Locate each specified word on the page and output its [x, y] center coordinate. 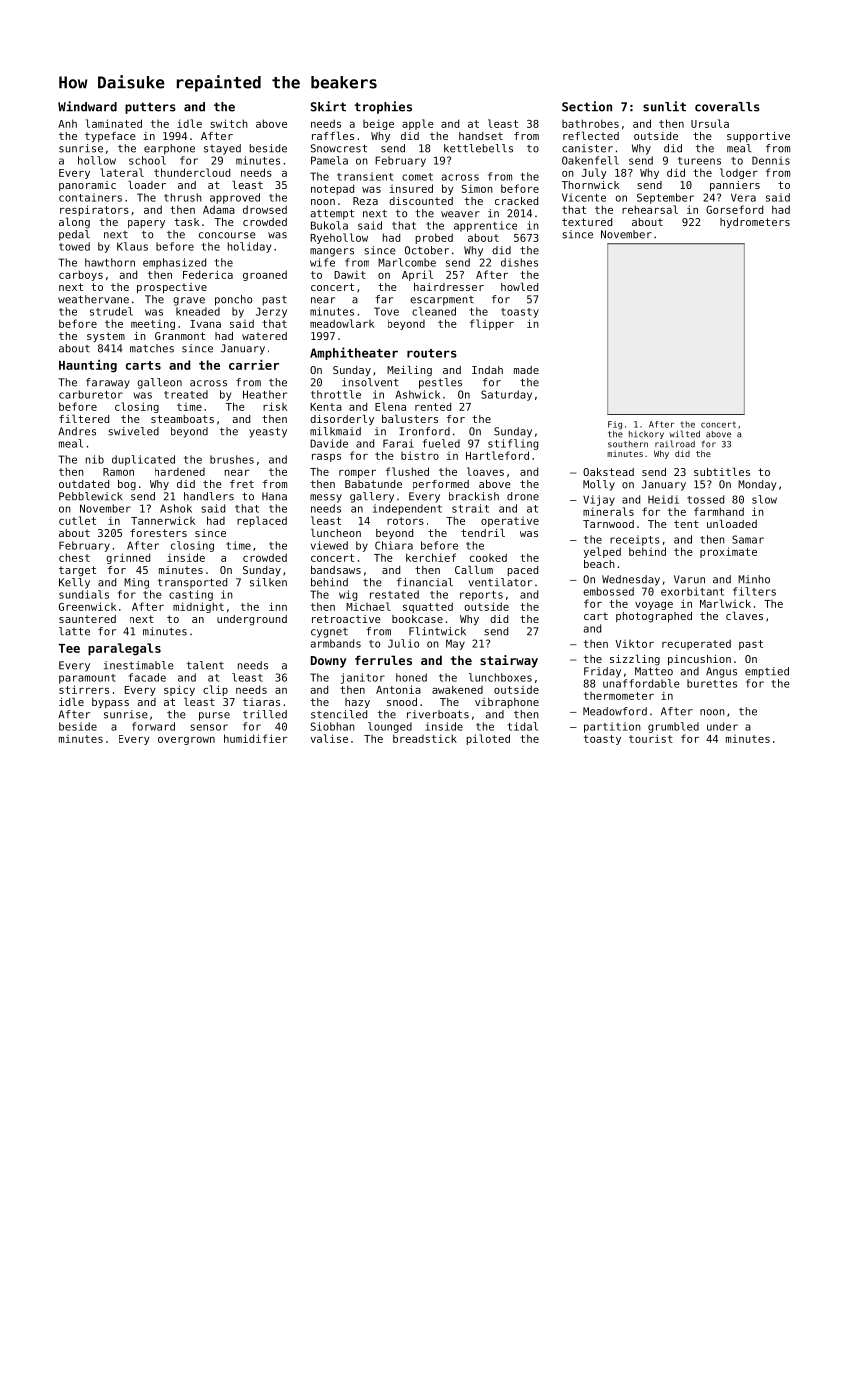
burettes [712, 683]
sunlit [664, 106]
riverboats [438, 714]
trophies [383, 107]
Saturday [506, 395]
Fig [615, 425]
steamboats [182, 419]
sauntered [87, 619]
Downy [329, 662]
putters [150, 108]
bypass [110, 703]
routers [432, 353]
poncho [233, 300]
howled [519, 287]
